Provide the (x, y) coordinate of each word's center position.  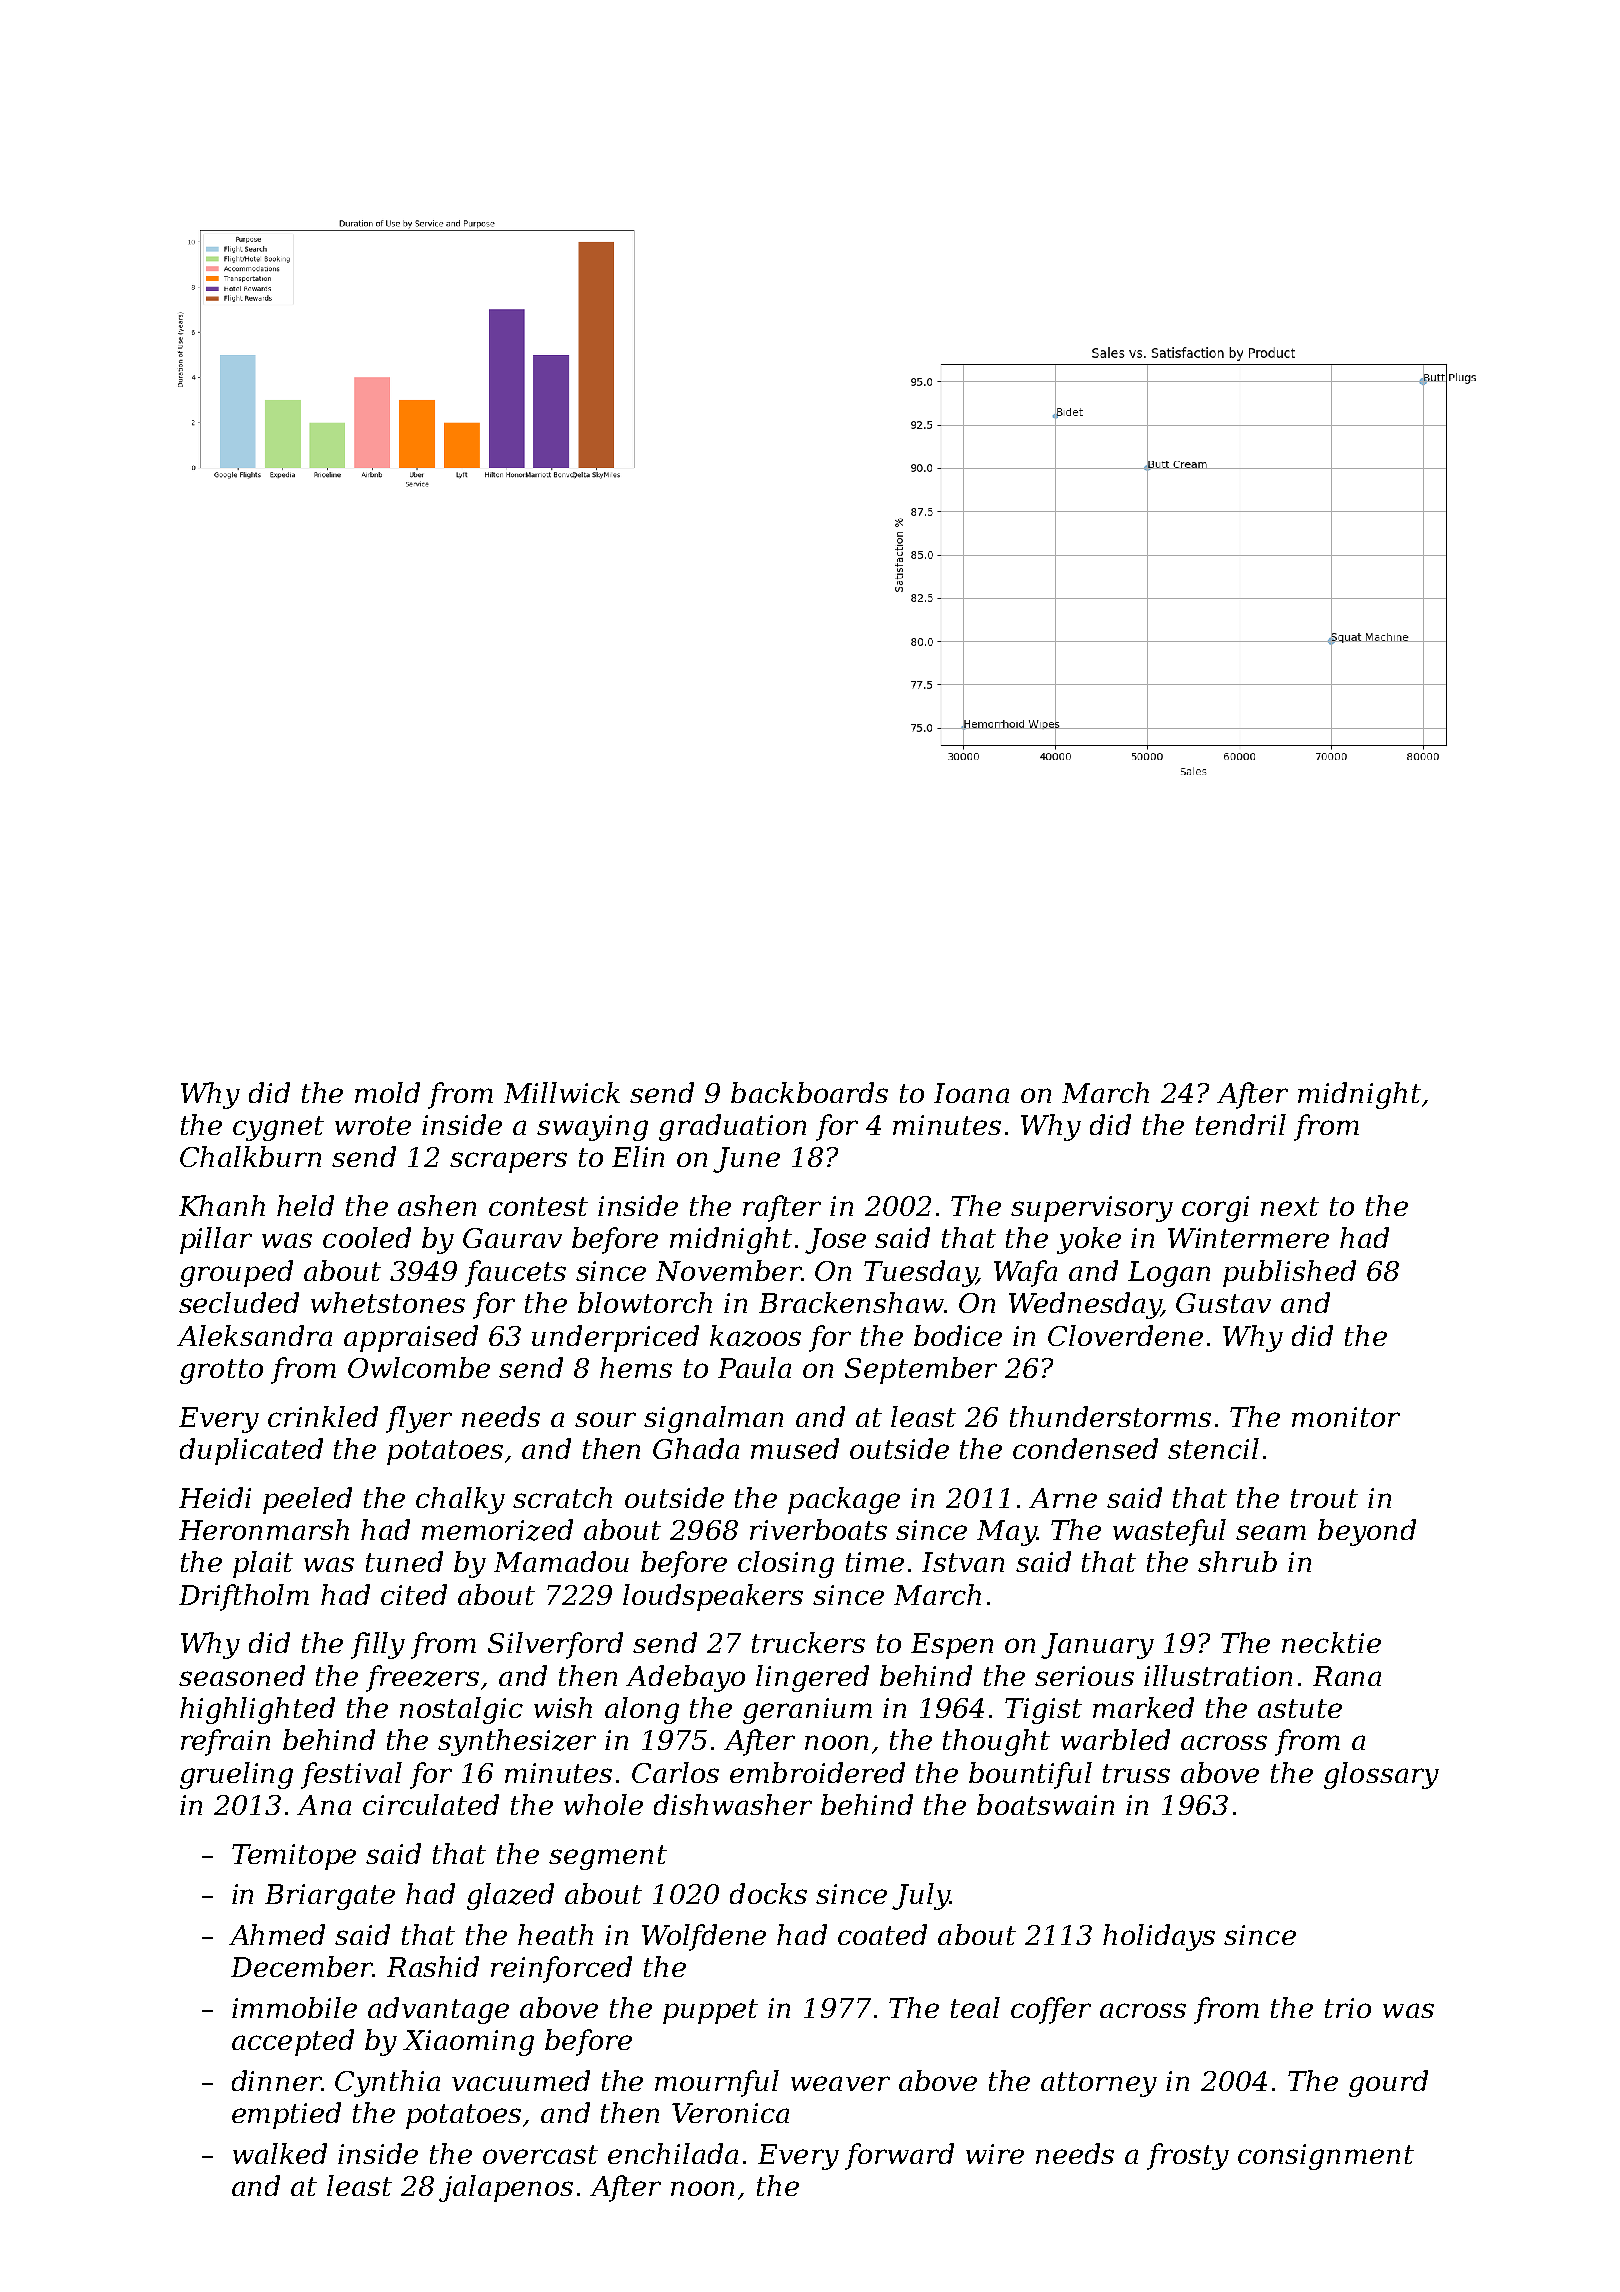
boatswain (1045, 1804)
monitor (1346, 1417)
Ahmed (277, 1934)
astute (1300, 1708)
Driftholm (244, 1597)
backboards (809, 1092)
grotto (221, 1371)
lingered (812, 1678)
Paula (754, 1367)
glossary (1381, 1775)
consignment (1326, 2157)
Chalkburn (250, 1156)
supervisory (1092, 1209)
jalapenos (506, 2188)
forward (899, 2156)
